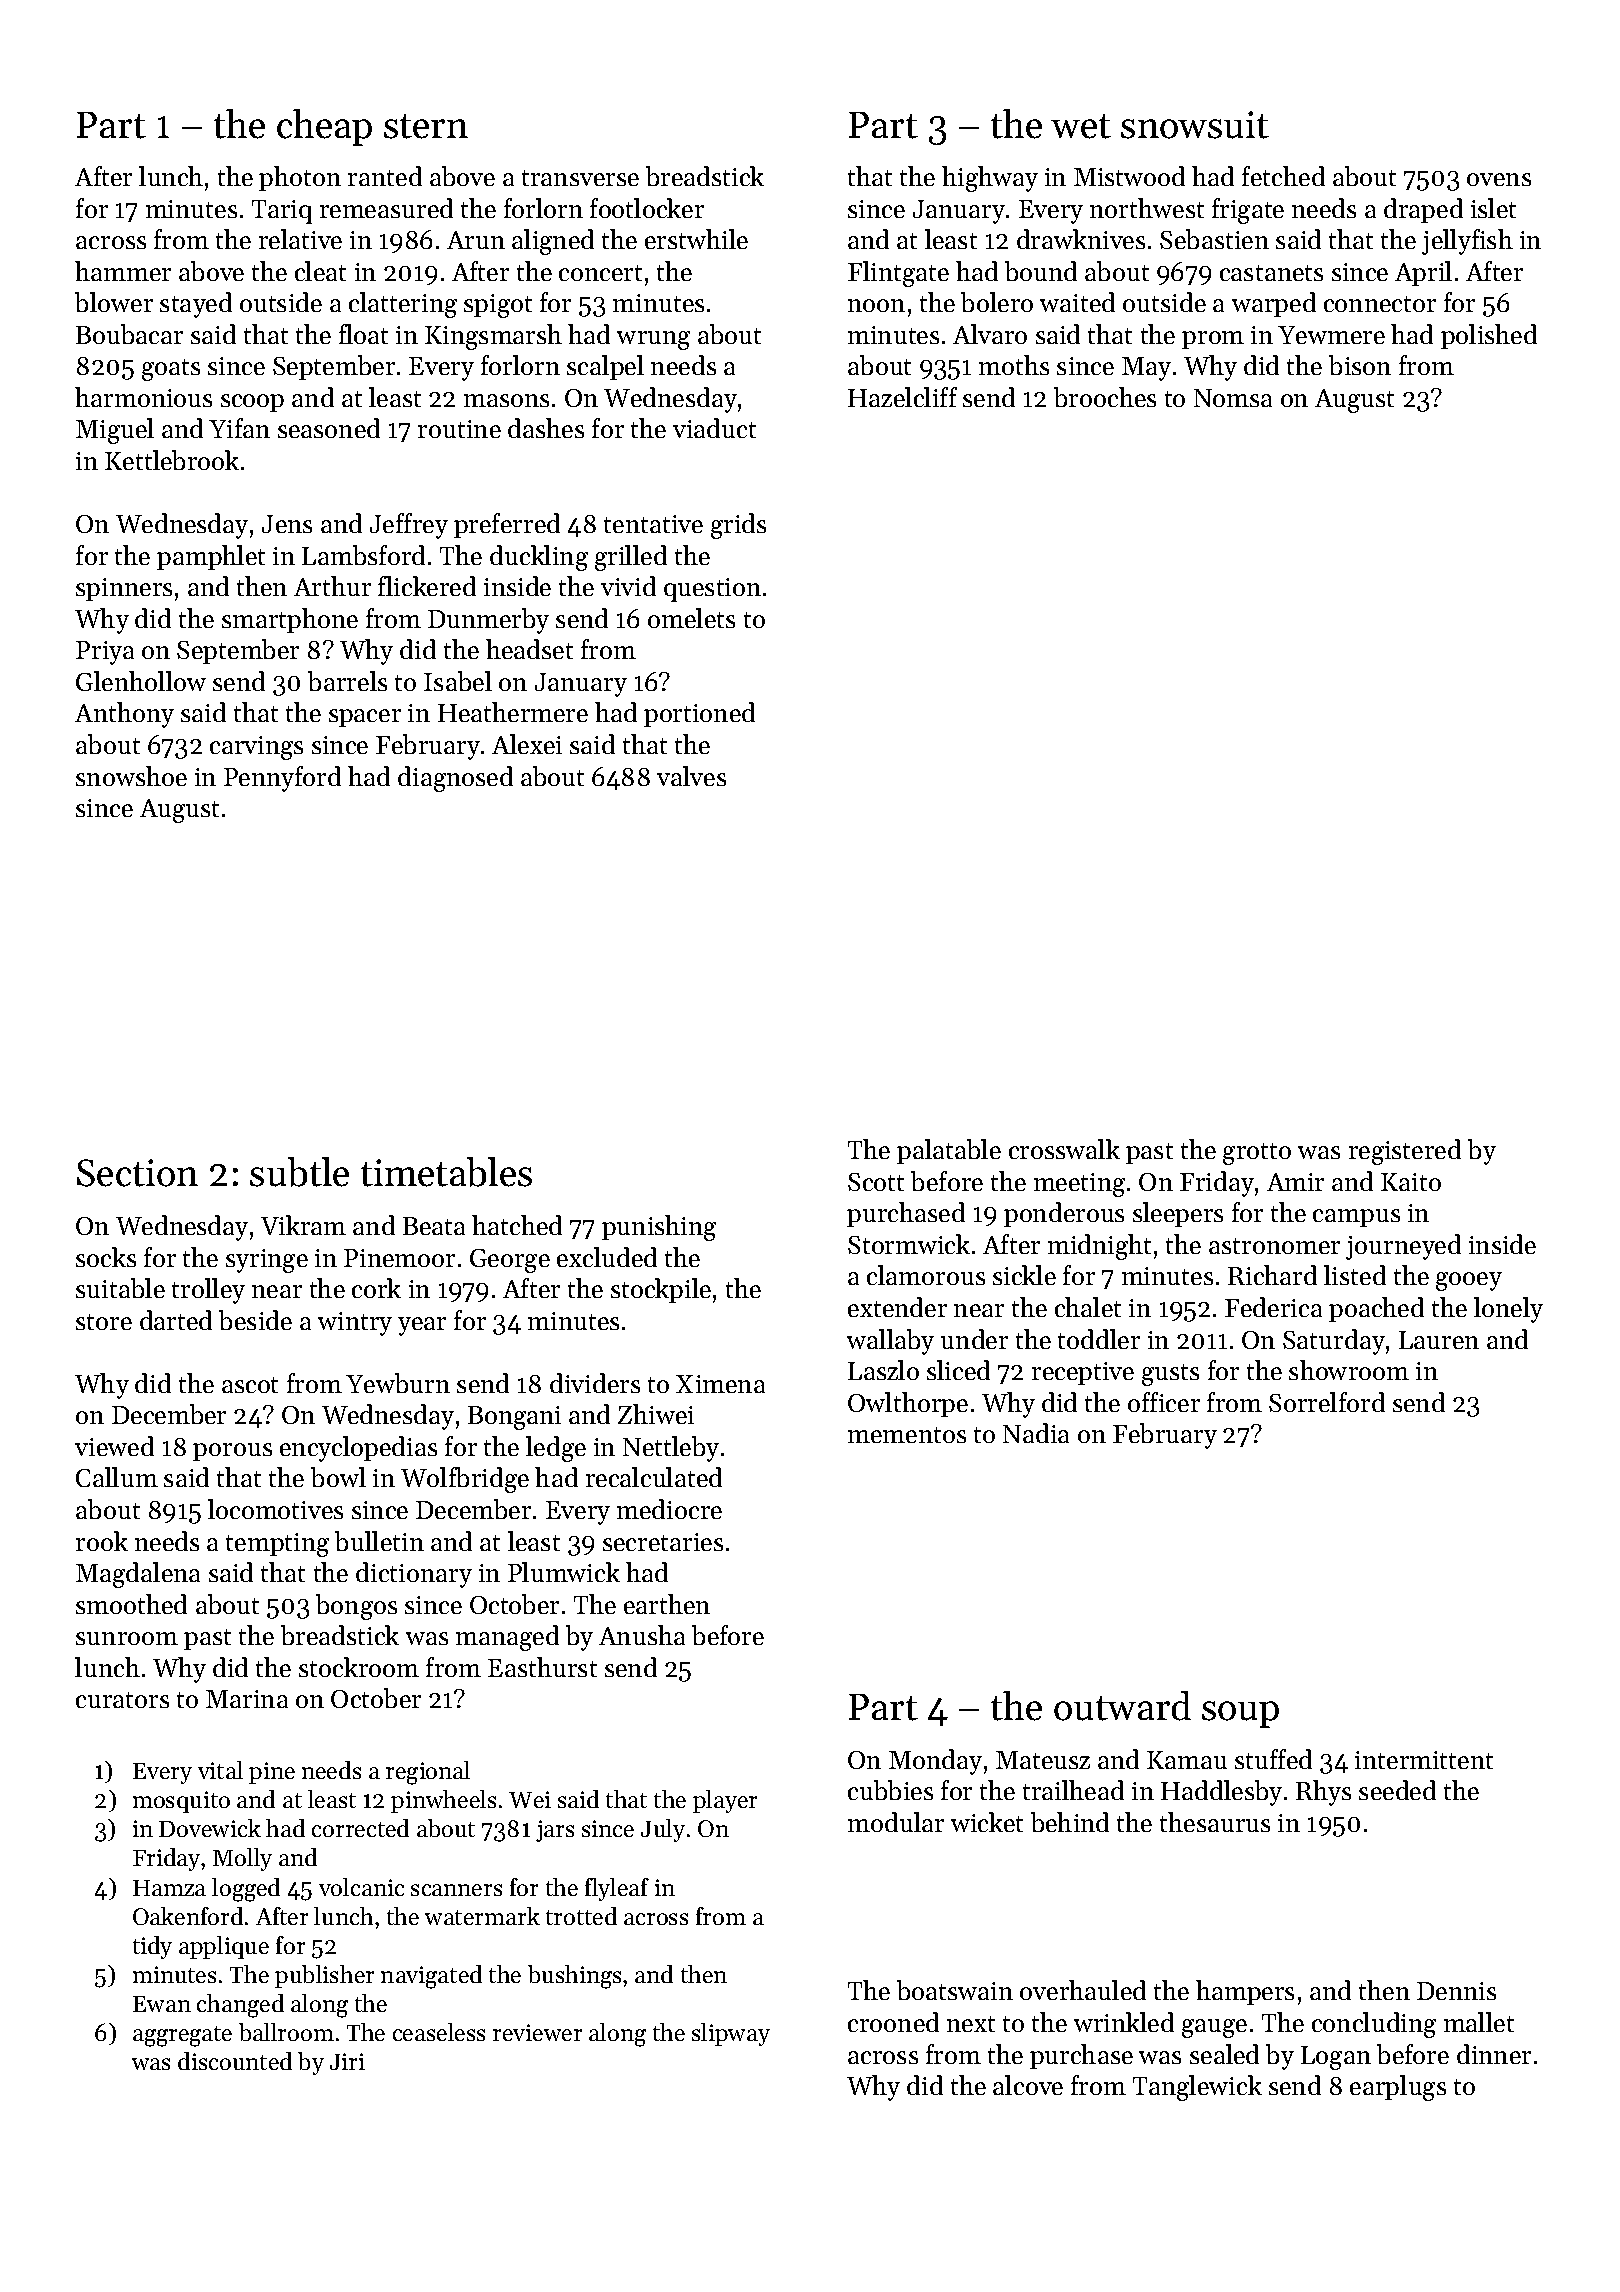 This document has height=2292, width=1620. Describe the element at coordinates (1424, 1760) in the document. I see `intermittent` at that location.
